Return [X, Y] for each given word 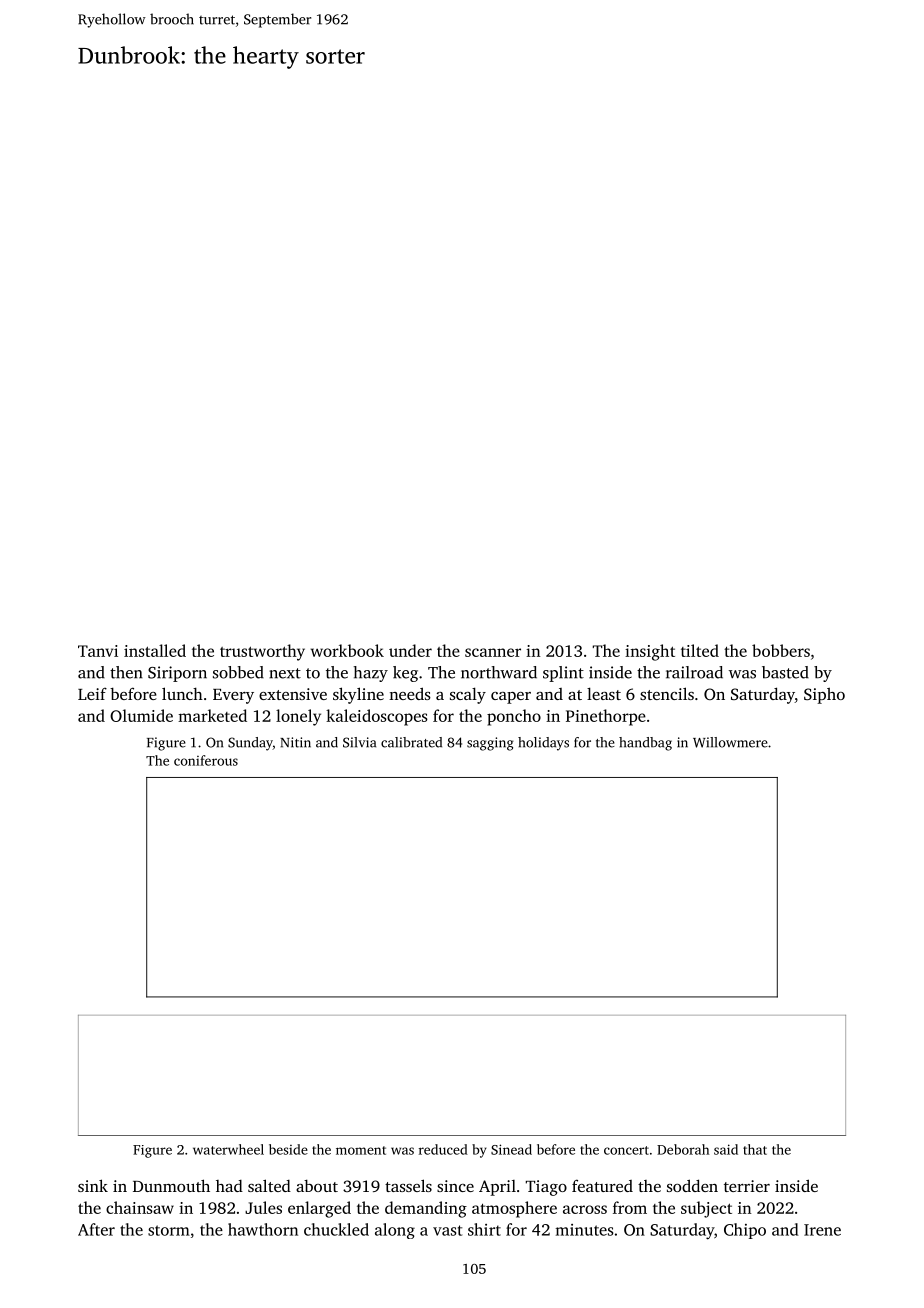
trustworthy [262, 652]
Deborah [683, 1149]
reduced [443, 1149]
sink [93, 1185]
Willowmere [730, 742]
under [410, 650]
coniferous [206, 760]
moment [361, 1150]
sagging [490, 744]
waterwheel [228, 1149]
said [726, 1149]
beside [288, 1149]
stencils [667, 693]
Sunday [250, 744]
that [755, 1149]
